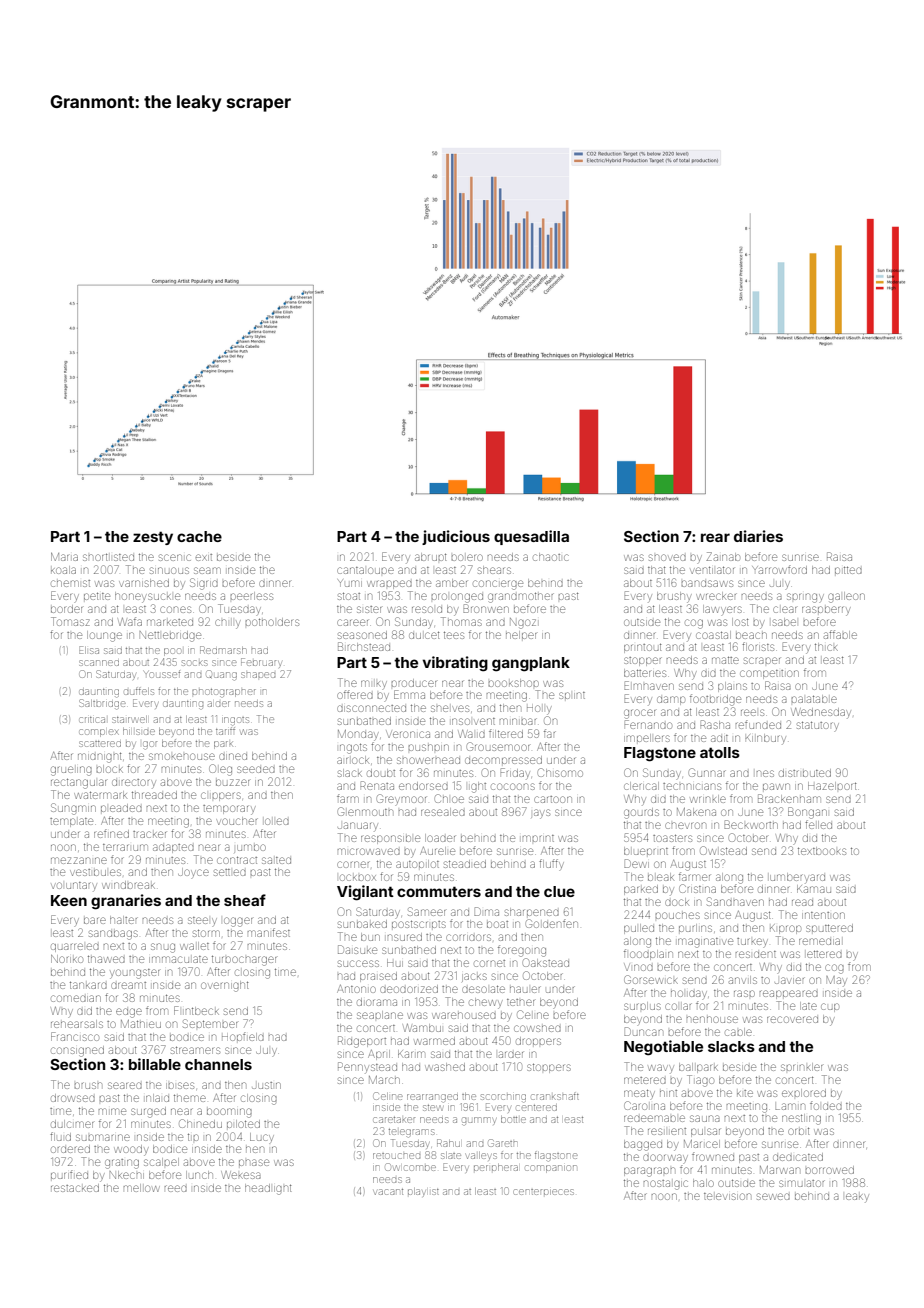 This image has width=924, height=1308. What do you see at coordinates (369, 851) in the image?
I see `microwaved` at bounding box center [369, 851].
